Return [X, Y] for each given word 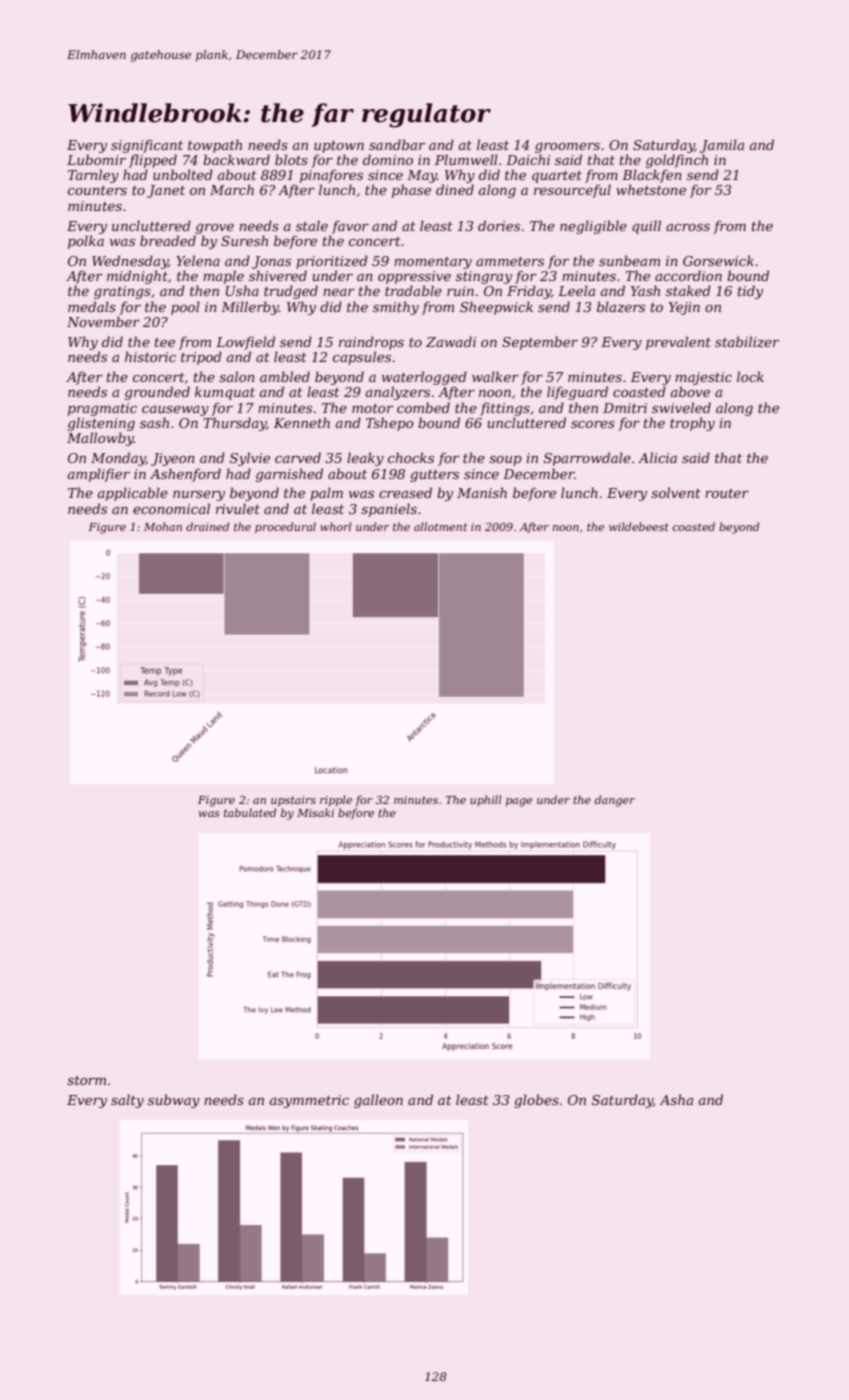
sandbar [397, 144]
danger [615, 801]
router [727, 493]
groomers [567, 148]
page [519, 802]
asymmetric [309, 1101]
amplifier [98, 475]
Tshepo [390, 424]
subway [174, 1101]
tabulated [250, 812]
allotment [441, 526]
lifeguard [577, 393]
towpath [215, 146]
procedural [285, 528]
